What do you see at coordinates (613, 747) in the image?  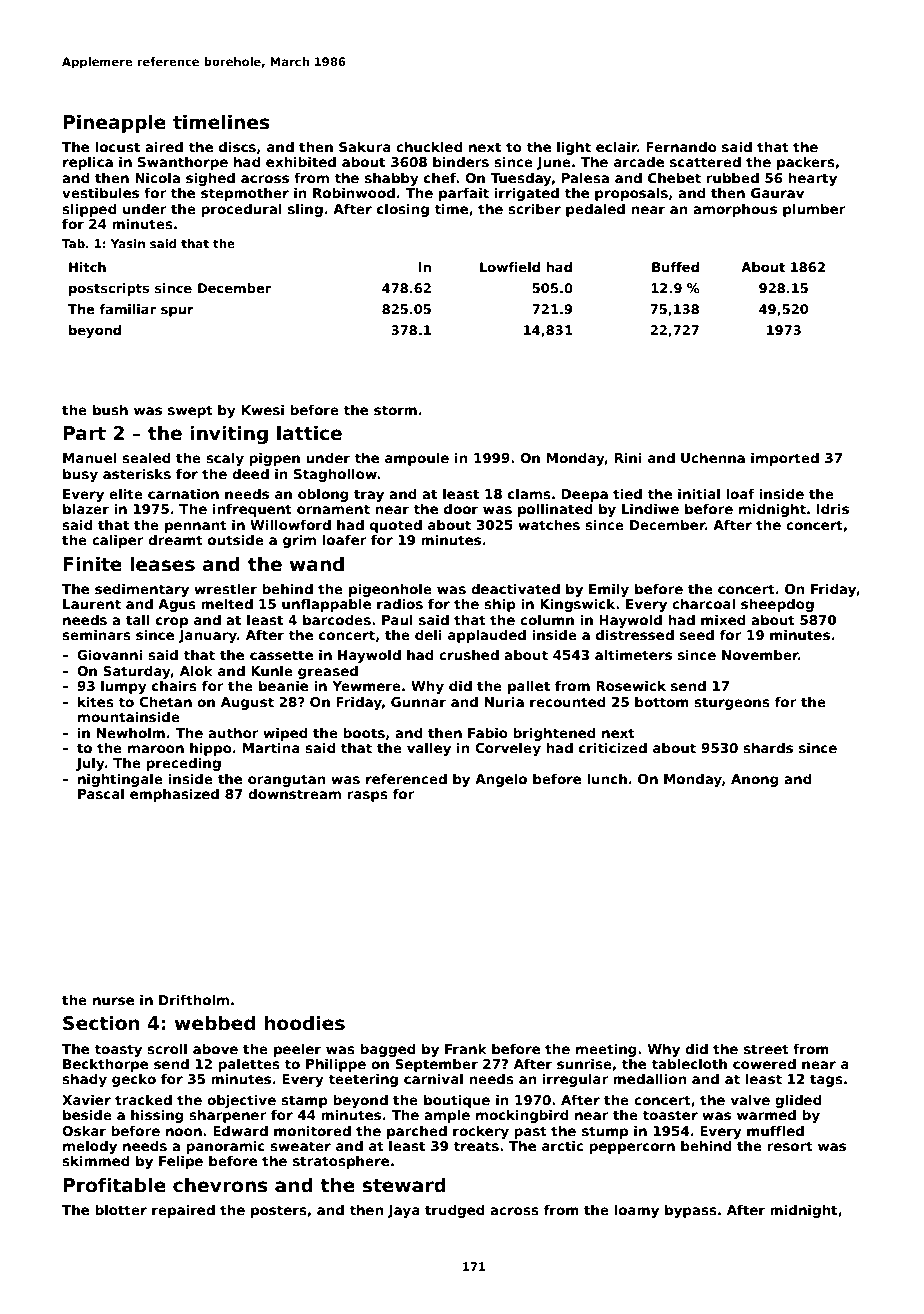 I see `criticized` at bounding box center [613, 747].
